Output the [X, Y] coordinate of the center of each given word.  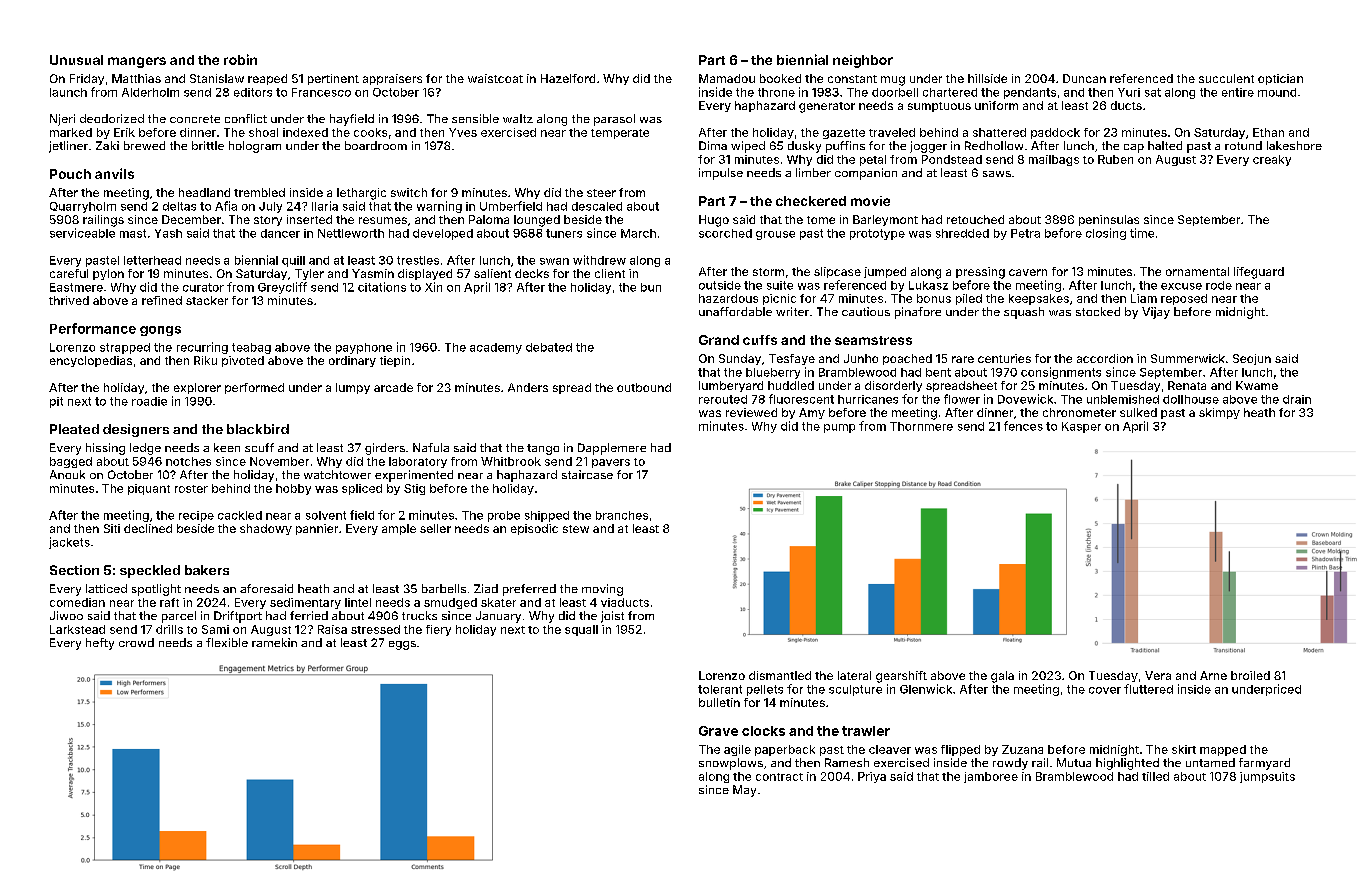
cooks [370, 132]
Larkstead [77, 629]
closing [1106, 234]
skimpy [1219, 413]
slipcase [837, 272]
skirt [1184, 749]
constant [852, 79]
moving [602, 590]
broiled [1250, 675]
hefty [100, 644]
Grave [718, 731]
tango [543, 449]
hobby [293, 489]
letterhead [152, 260]
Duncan [1084, 78]
